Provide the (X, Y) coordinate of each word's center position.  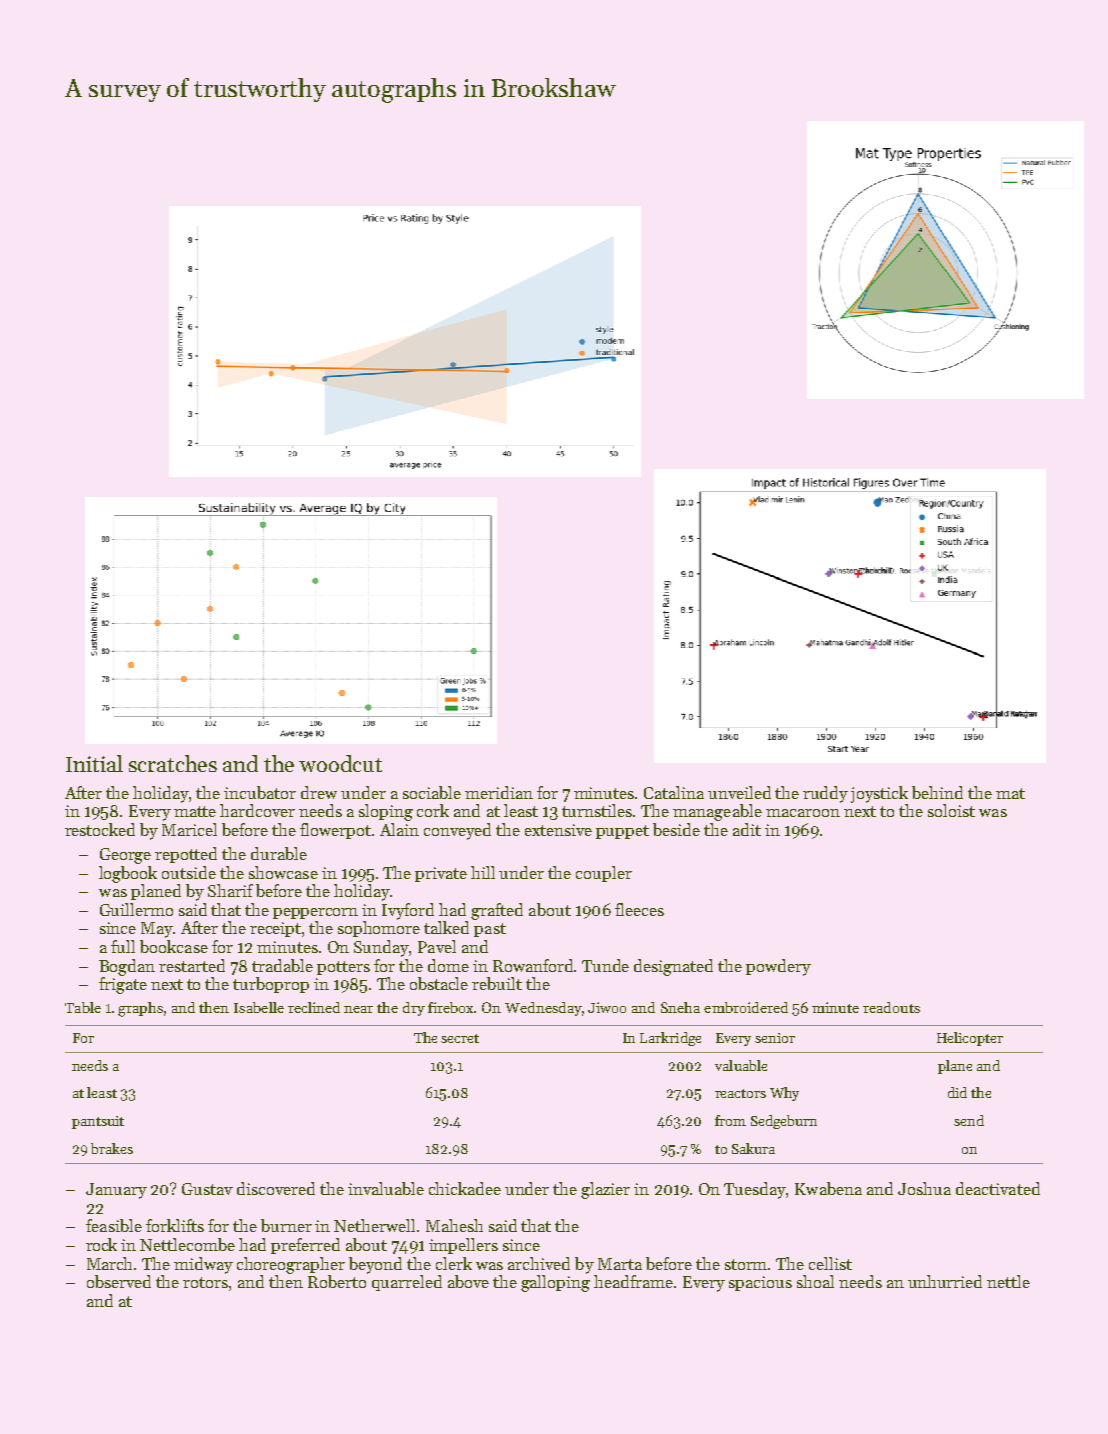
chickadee (465, 1188)
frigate (123, 985)
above (468, 1281)
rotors (205, 1282)
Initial (94, 763)
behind (937, 792)
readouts (891, 1007)
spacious (760, 1283)
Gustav (207, 1189)
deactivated (998, 1188)
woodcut (340, 763)
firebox (451, 1007)
